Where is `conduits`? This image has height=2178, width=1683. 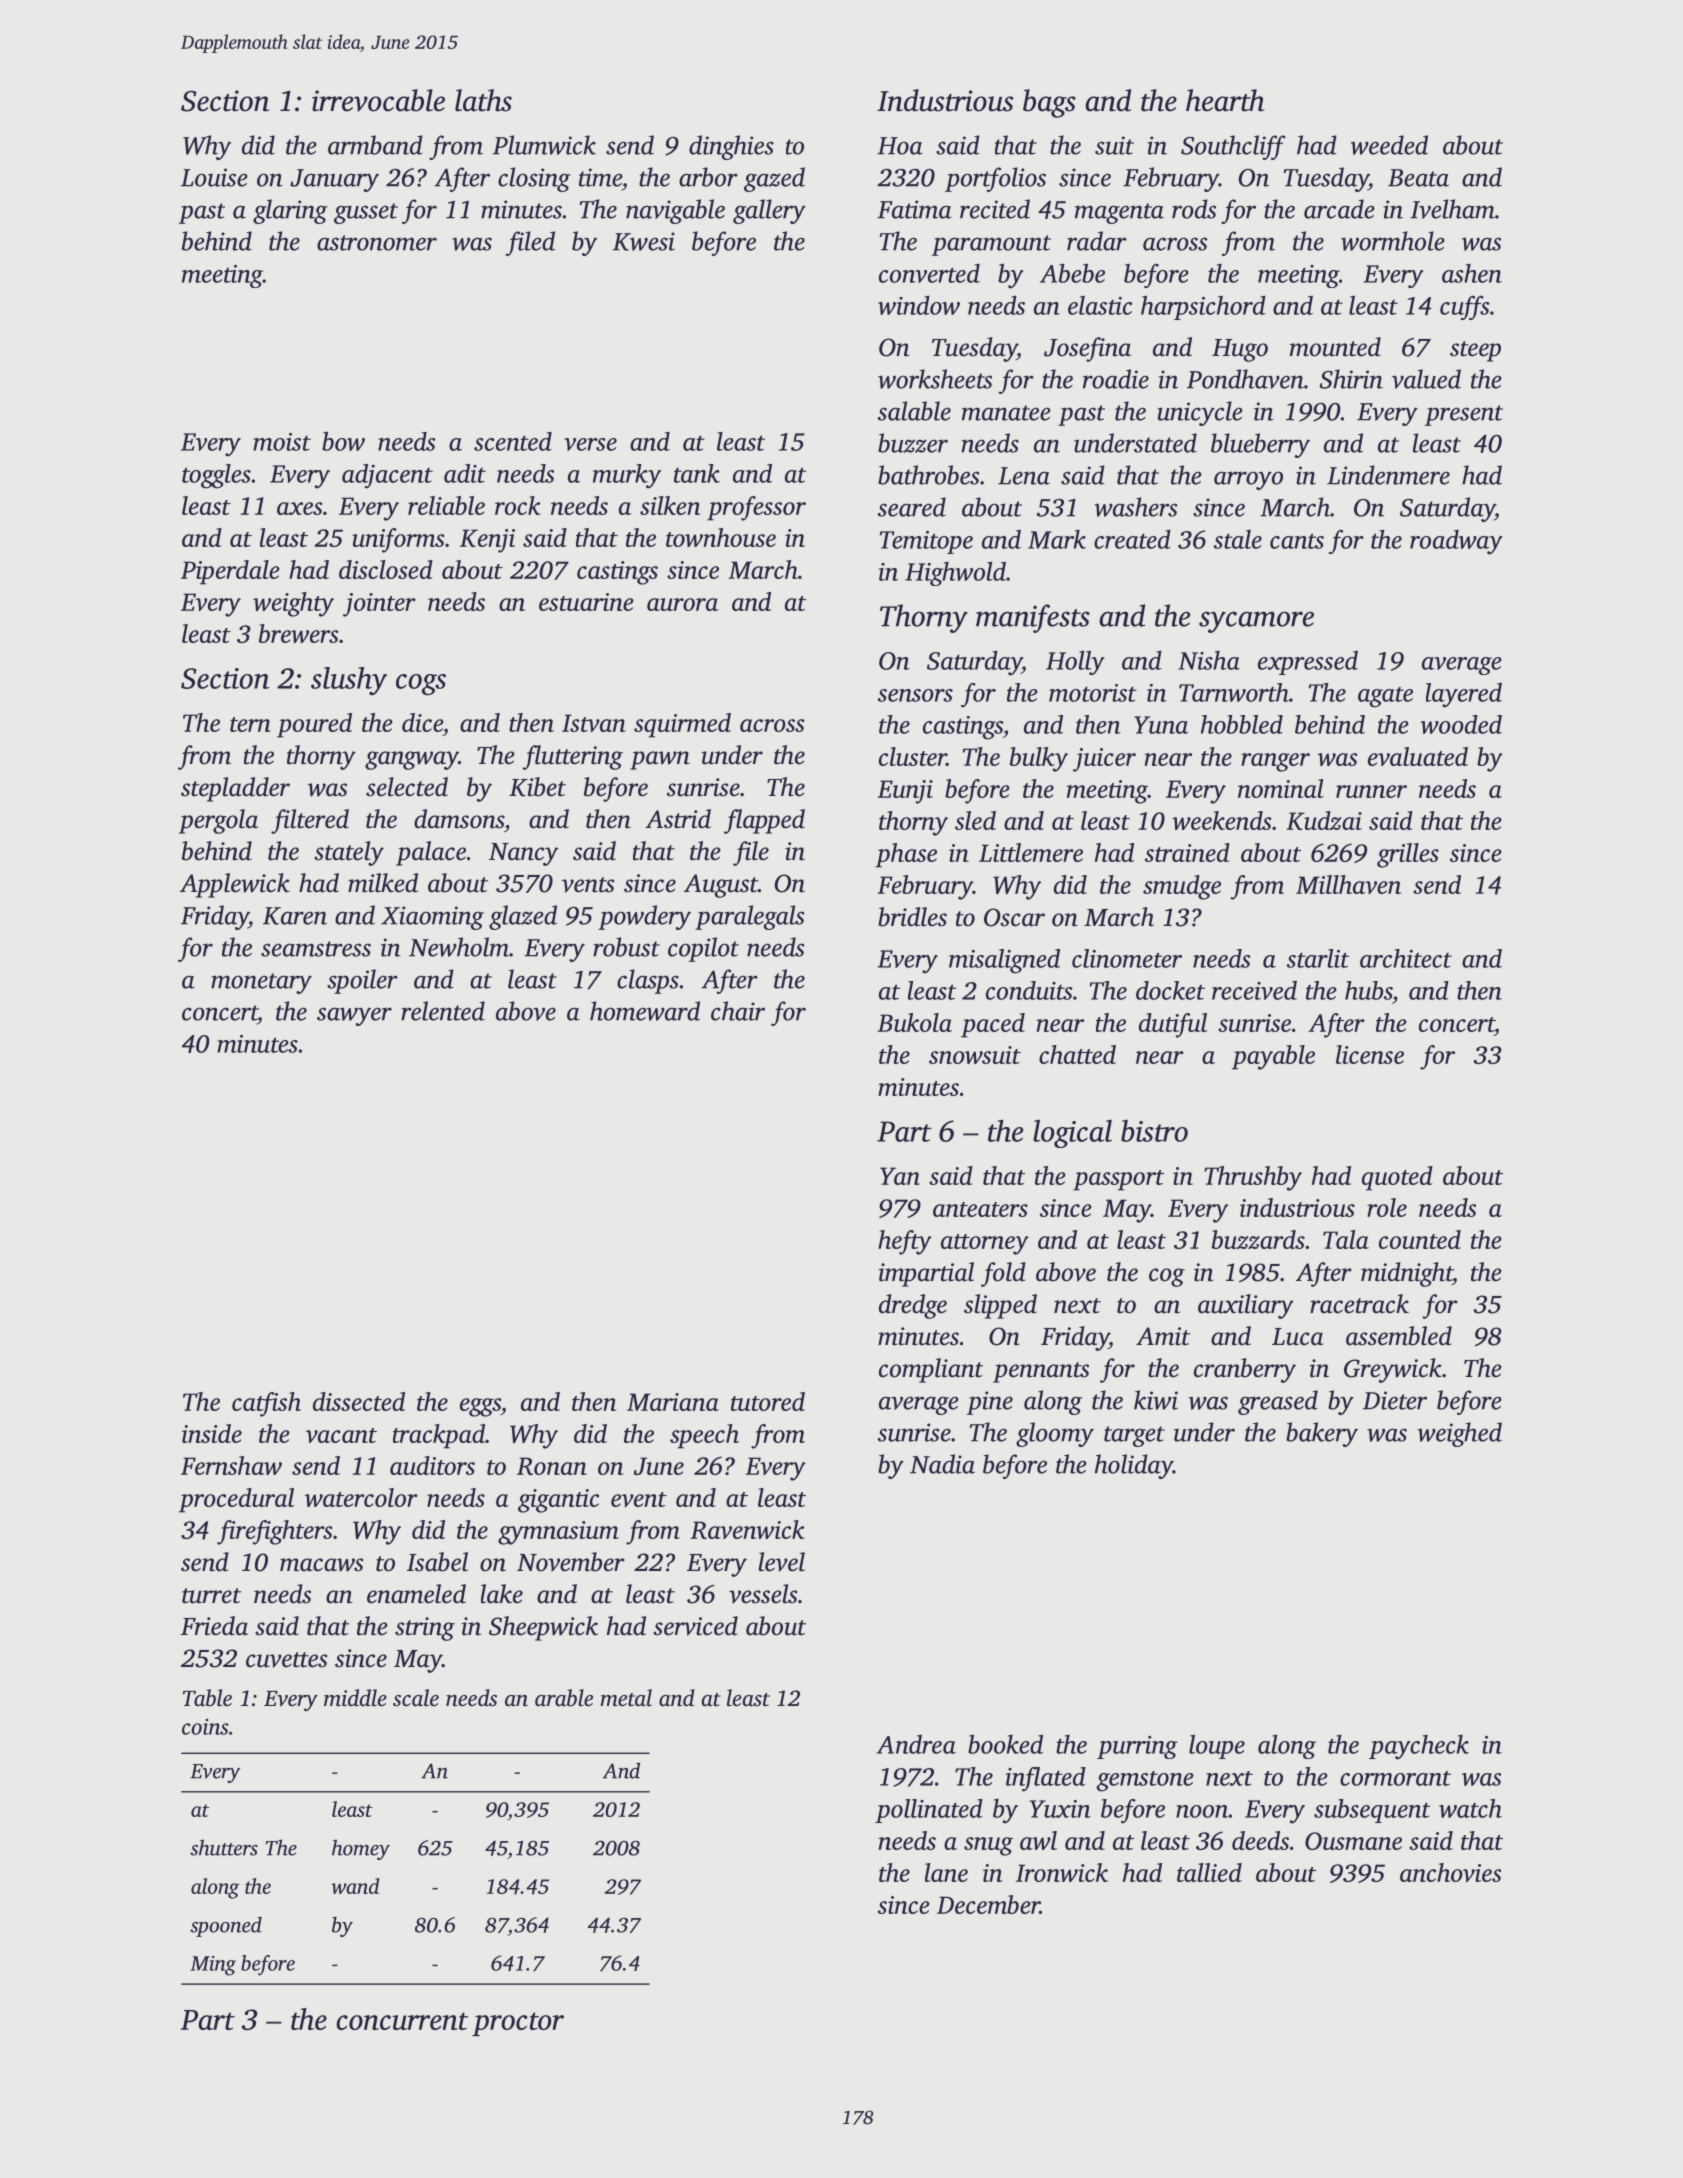 conduits is located at coordinates (1029, 990).
